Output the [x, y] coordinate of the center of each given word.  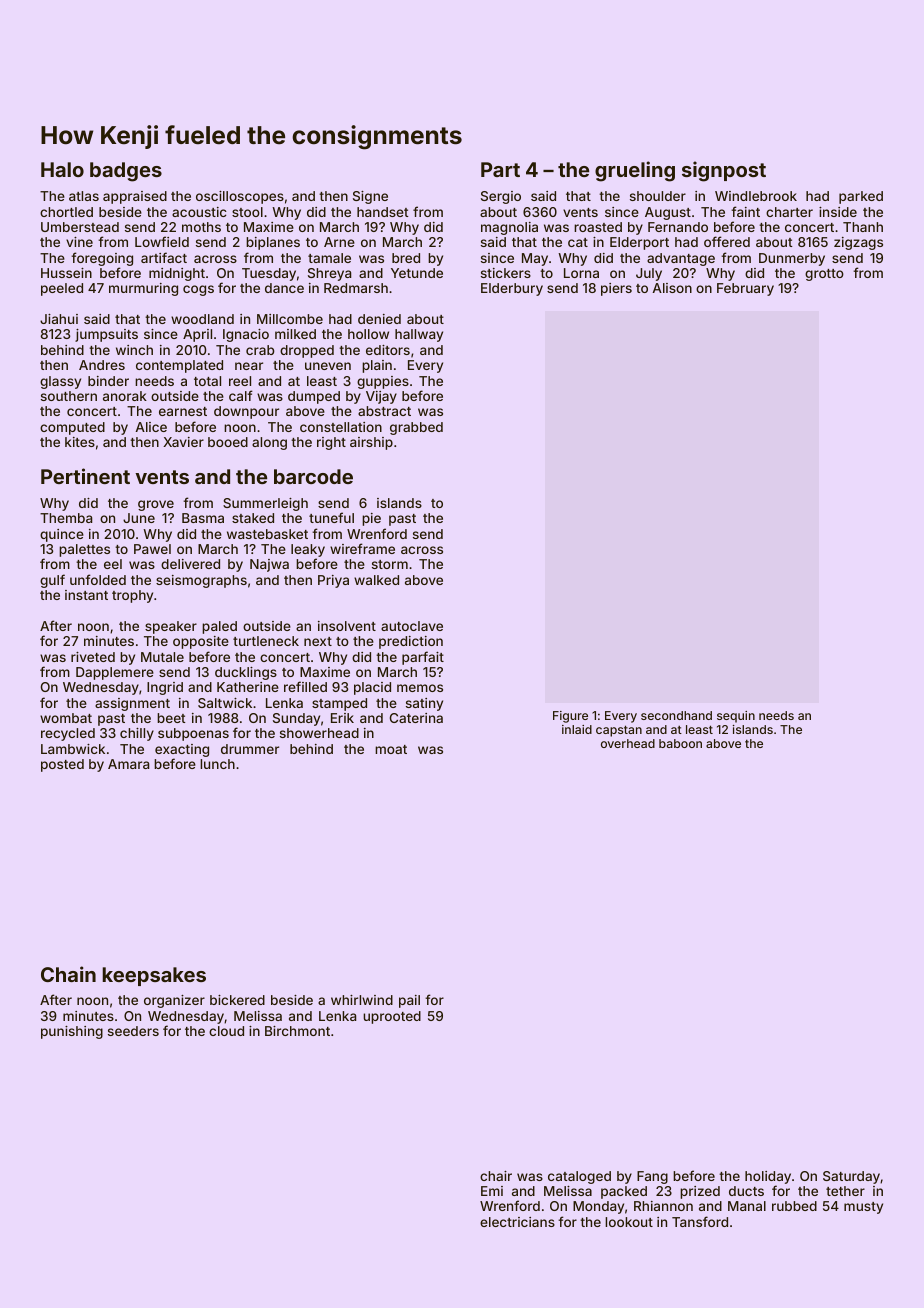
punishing [72, 1032]
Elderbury [512, 289]
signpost [724, 171]
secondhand [676, 715]
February [745, 289]
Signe [370, 197]
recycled [68, 734]
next [318, 641]
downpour [246, 412]
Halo [62, 169]
